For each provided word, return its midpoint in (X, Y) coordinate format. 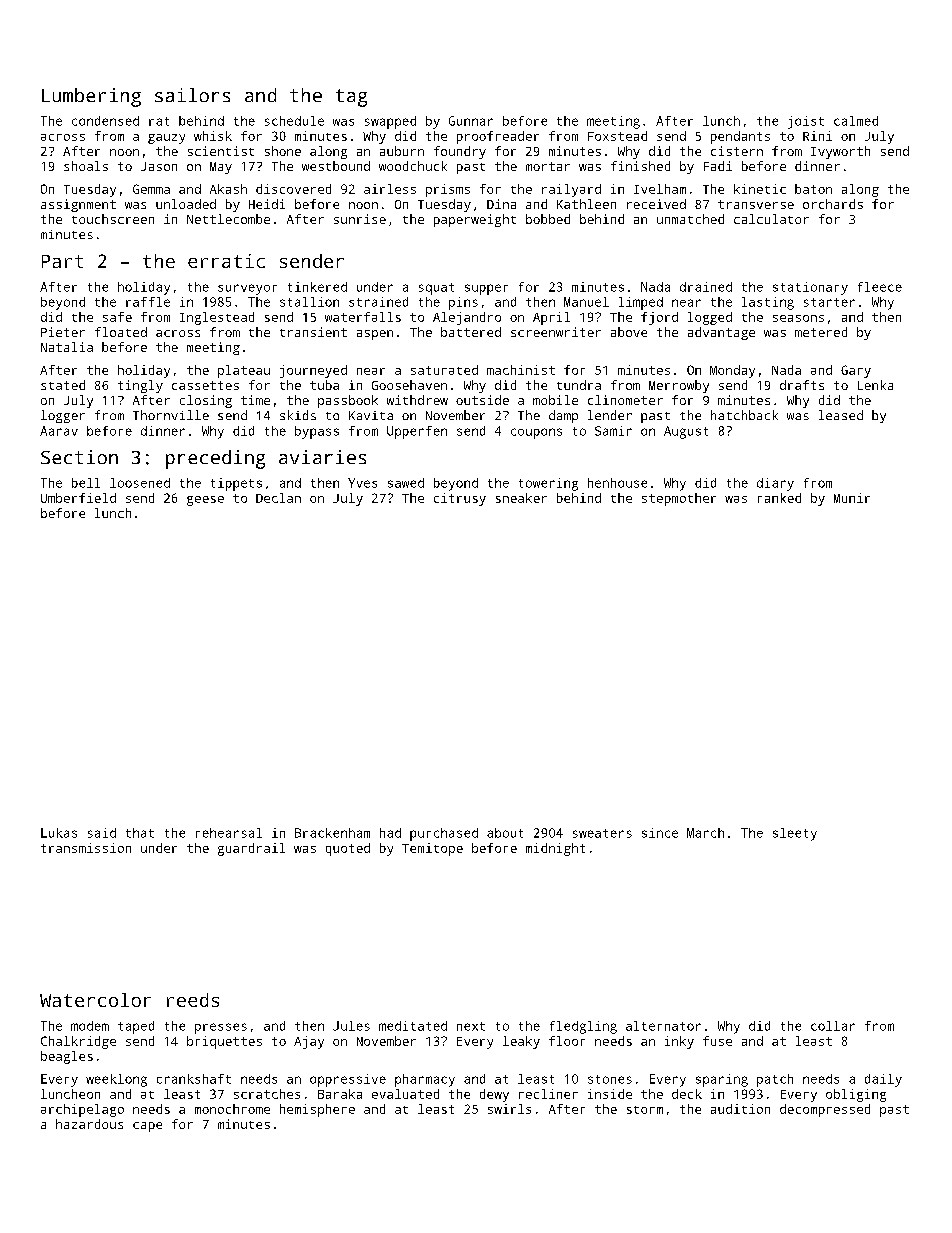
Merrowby (679, 386)
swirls (509, 1109)
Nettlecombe (228, 219)
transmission (86, 848)
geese (205, 501)
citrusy (460, 499)
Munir (852, 498)
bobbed (548, 219)
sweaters (602, 833)
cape (147, 1127)
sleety (795, 834)
